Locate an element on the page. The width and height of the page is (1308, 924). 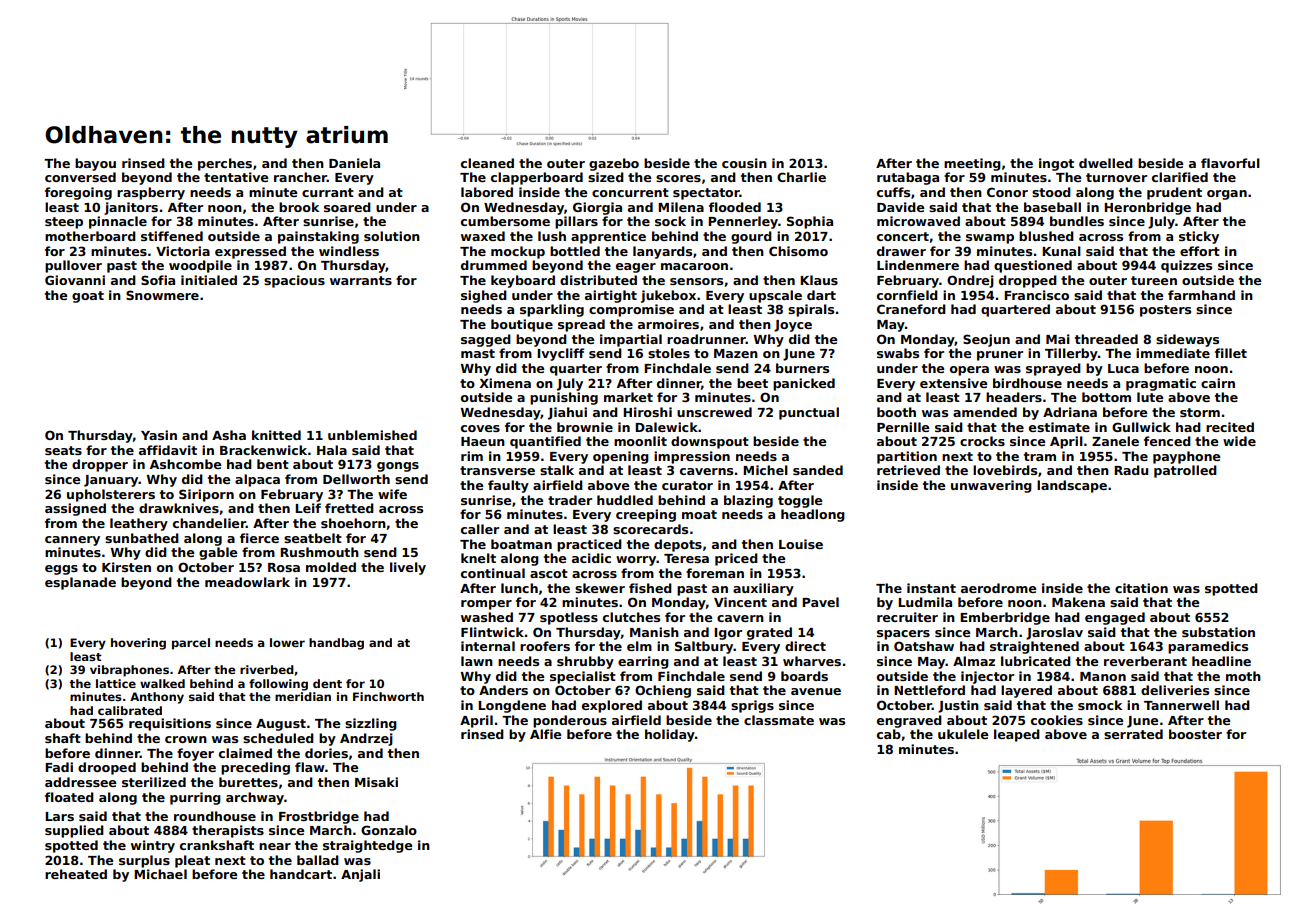
wintry is located at coordinates (153, 846).
